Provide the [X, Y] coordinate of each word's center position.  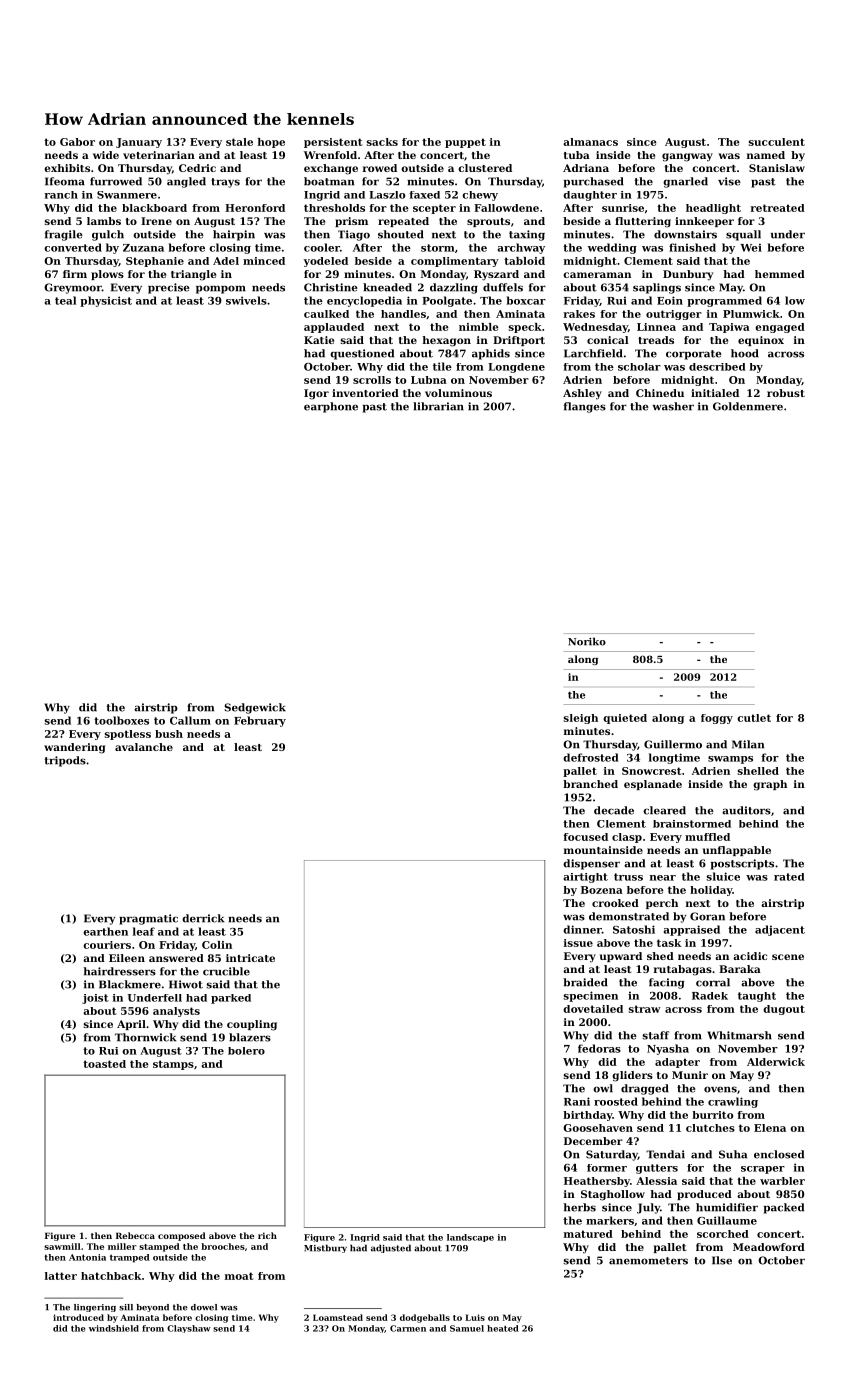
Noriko [587, 641]
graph [770, 785]
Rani [577, 1101]
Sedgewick [255, 708]
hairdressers [119, 971]
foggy [717, 719]
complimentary [455, 262]
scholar [639, 367]
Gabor [77, 142]
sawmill [62, 1246]
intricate [250, 958]
